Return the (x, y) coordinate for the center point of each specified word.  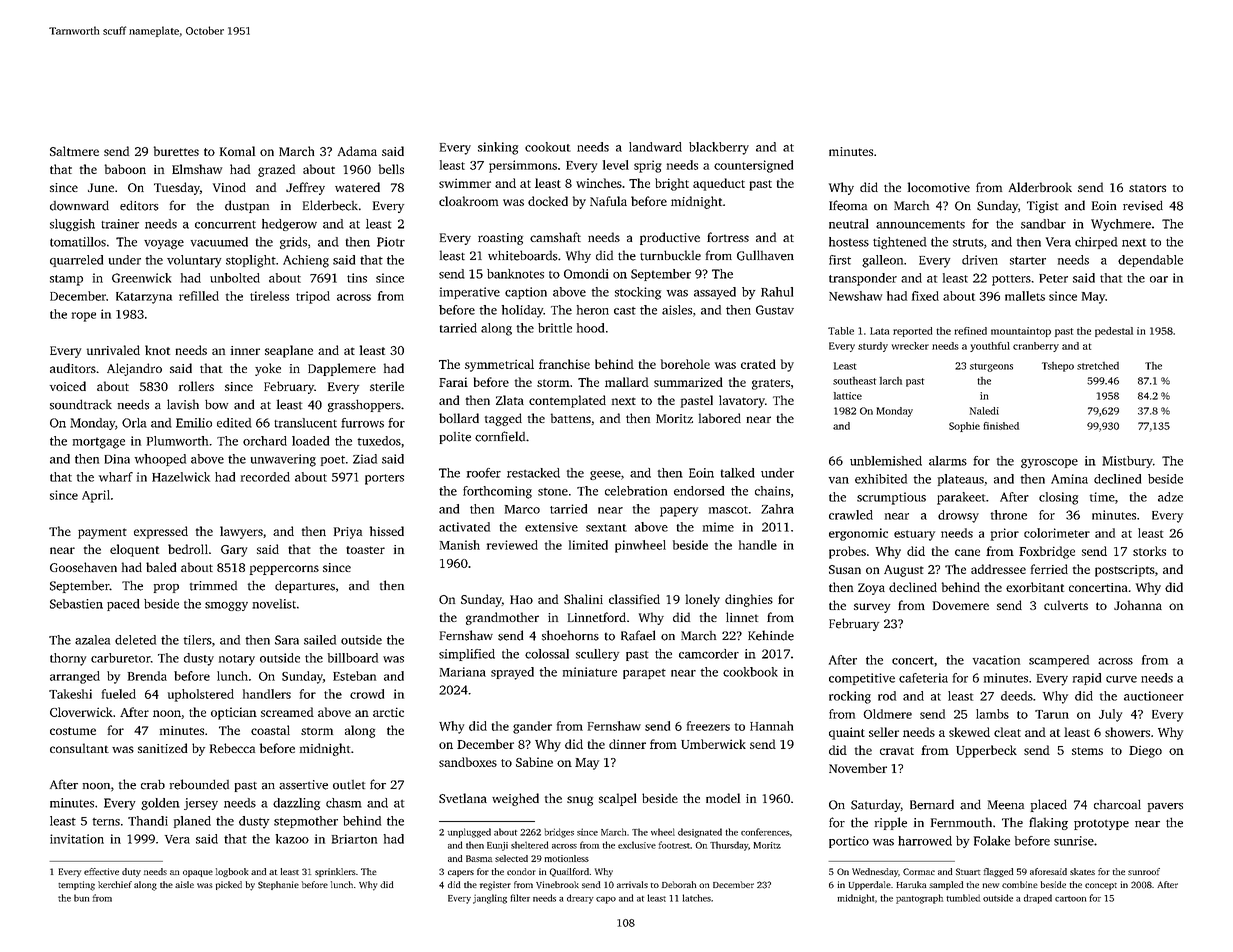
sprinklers (335, 872)
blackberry (719, 148)
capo (606, 900)
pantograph (919, 899)
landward (655, 147)
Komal (237, 151)
